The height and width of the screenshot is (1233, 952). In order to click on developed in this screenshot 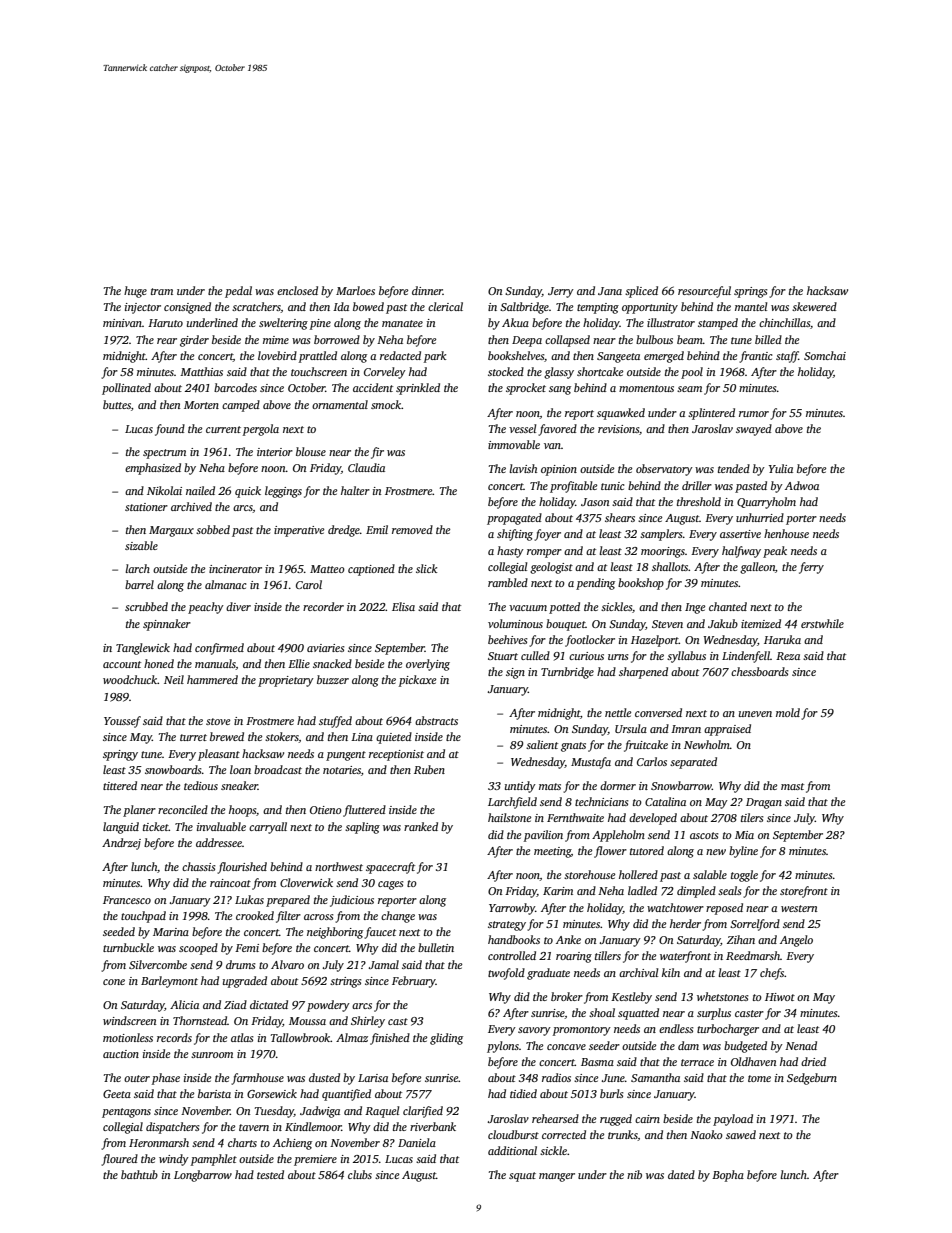, I will do `click(653, 819)`.
